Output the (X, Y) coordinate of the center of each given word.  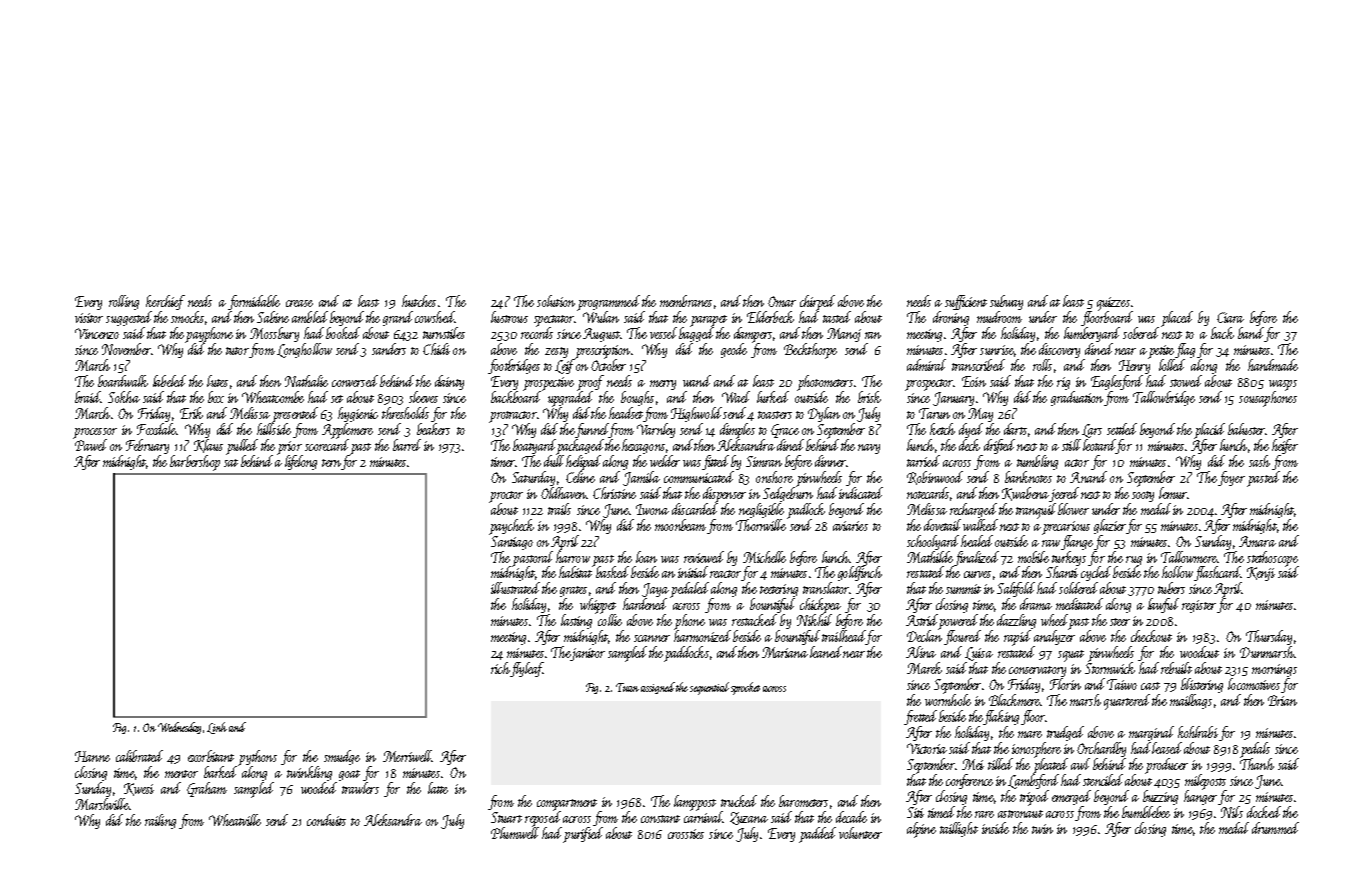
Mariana (785, 652)
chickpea (820, 606)
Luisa (979, 654)
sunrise (997, 350)
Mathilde (930, 557)
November (126, 349)
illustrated (515, 588)
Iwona (652, 509)
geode (734, 350)
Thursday (1269, 637)
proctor (506, 497)
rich (500, 668)
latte (438, 788)
